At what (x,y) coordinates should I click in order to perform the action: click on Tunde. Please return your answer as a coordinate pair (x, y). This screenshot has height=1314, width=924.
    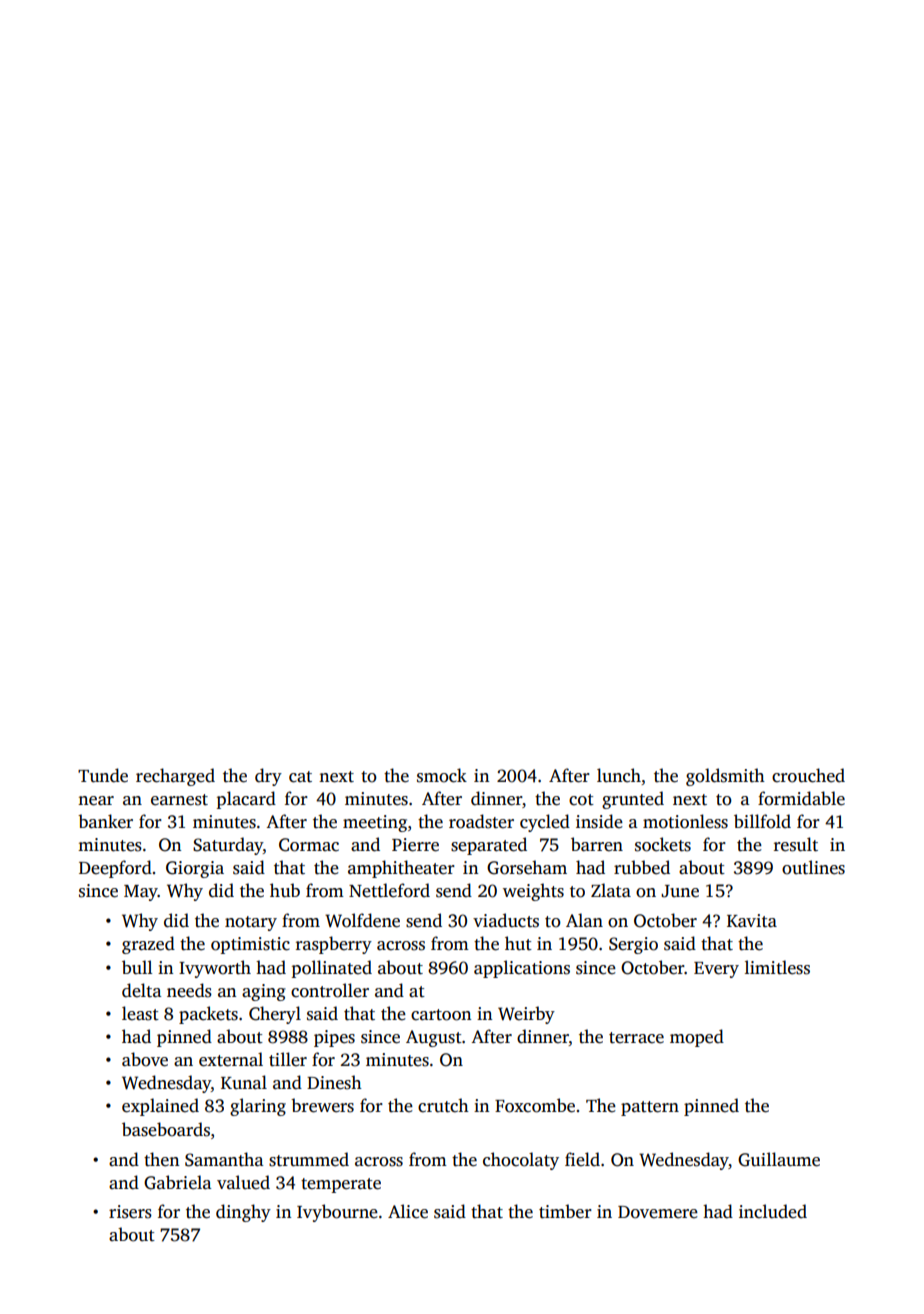
    Looking at the image, I should click on (103, 775).
